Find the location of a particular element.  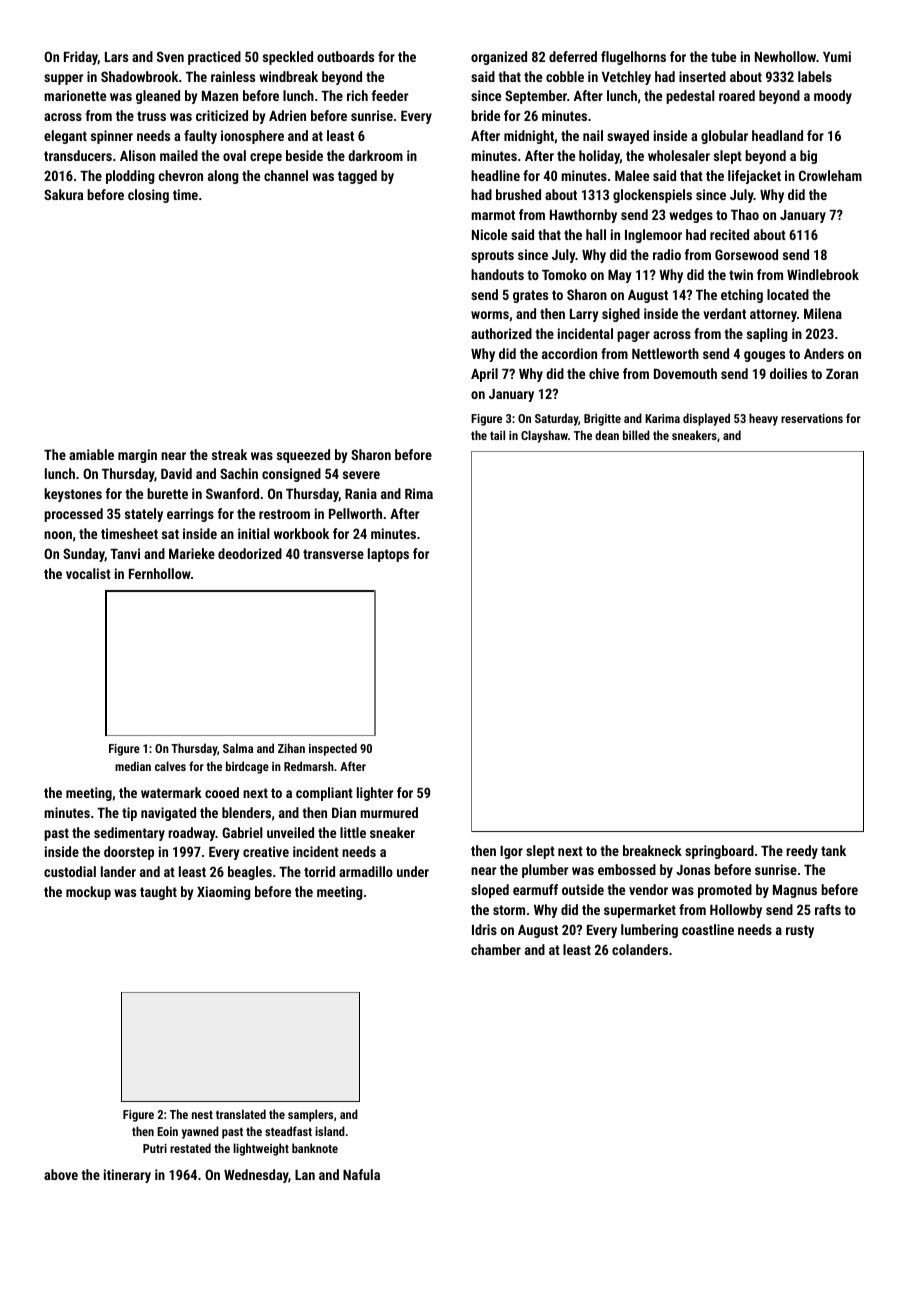

Igor is located at coordinates (511, 852).
